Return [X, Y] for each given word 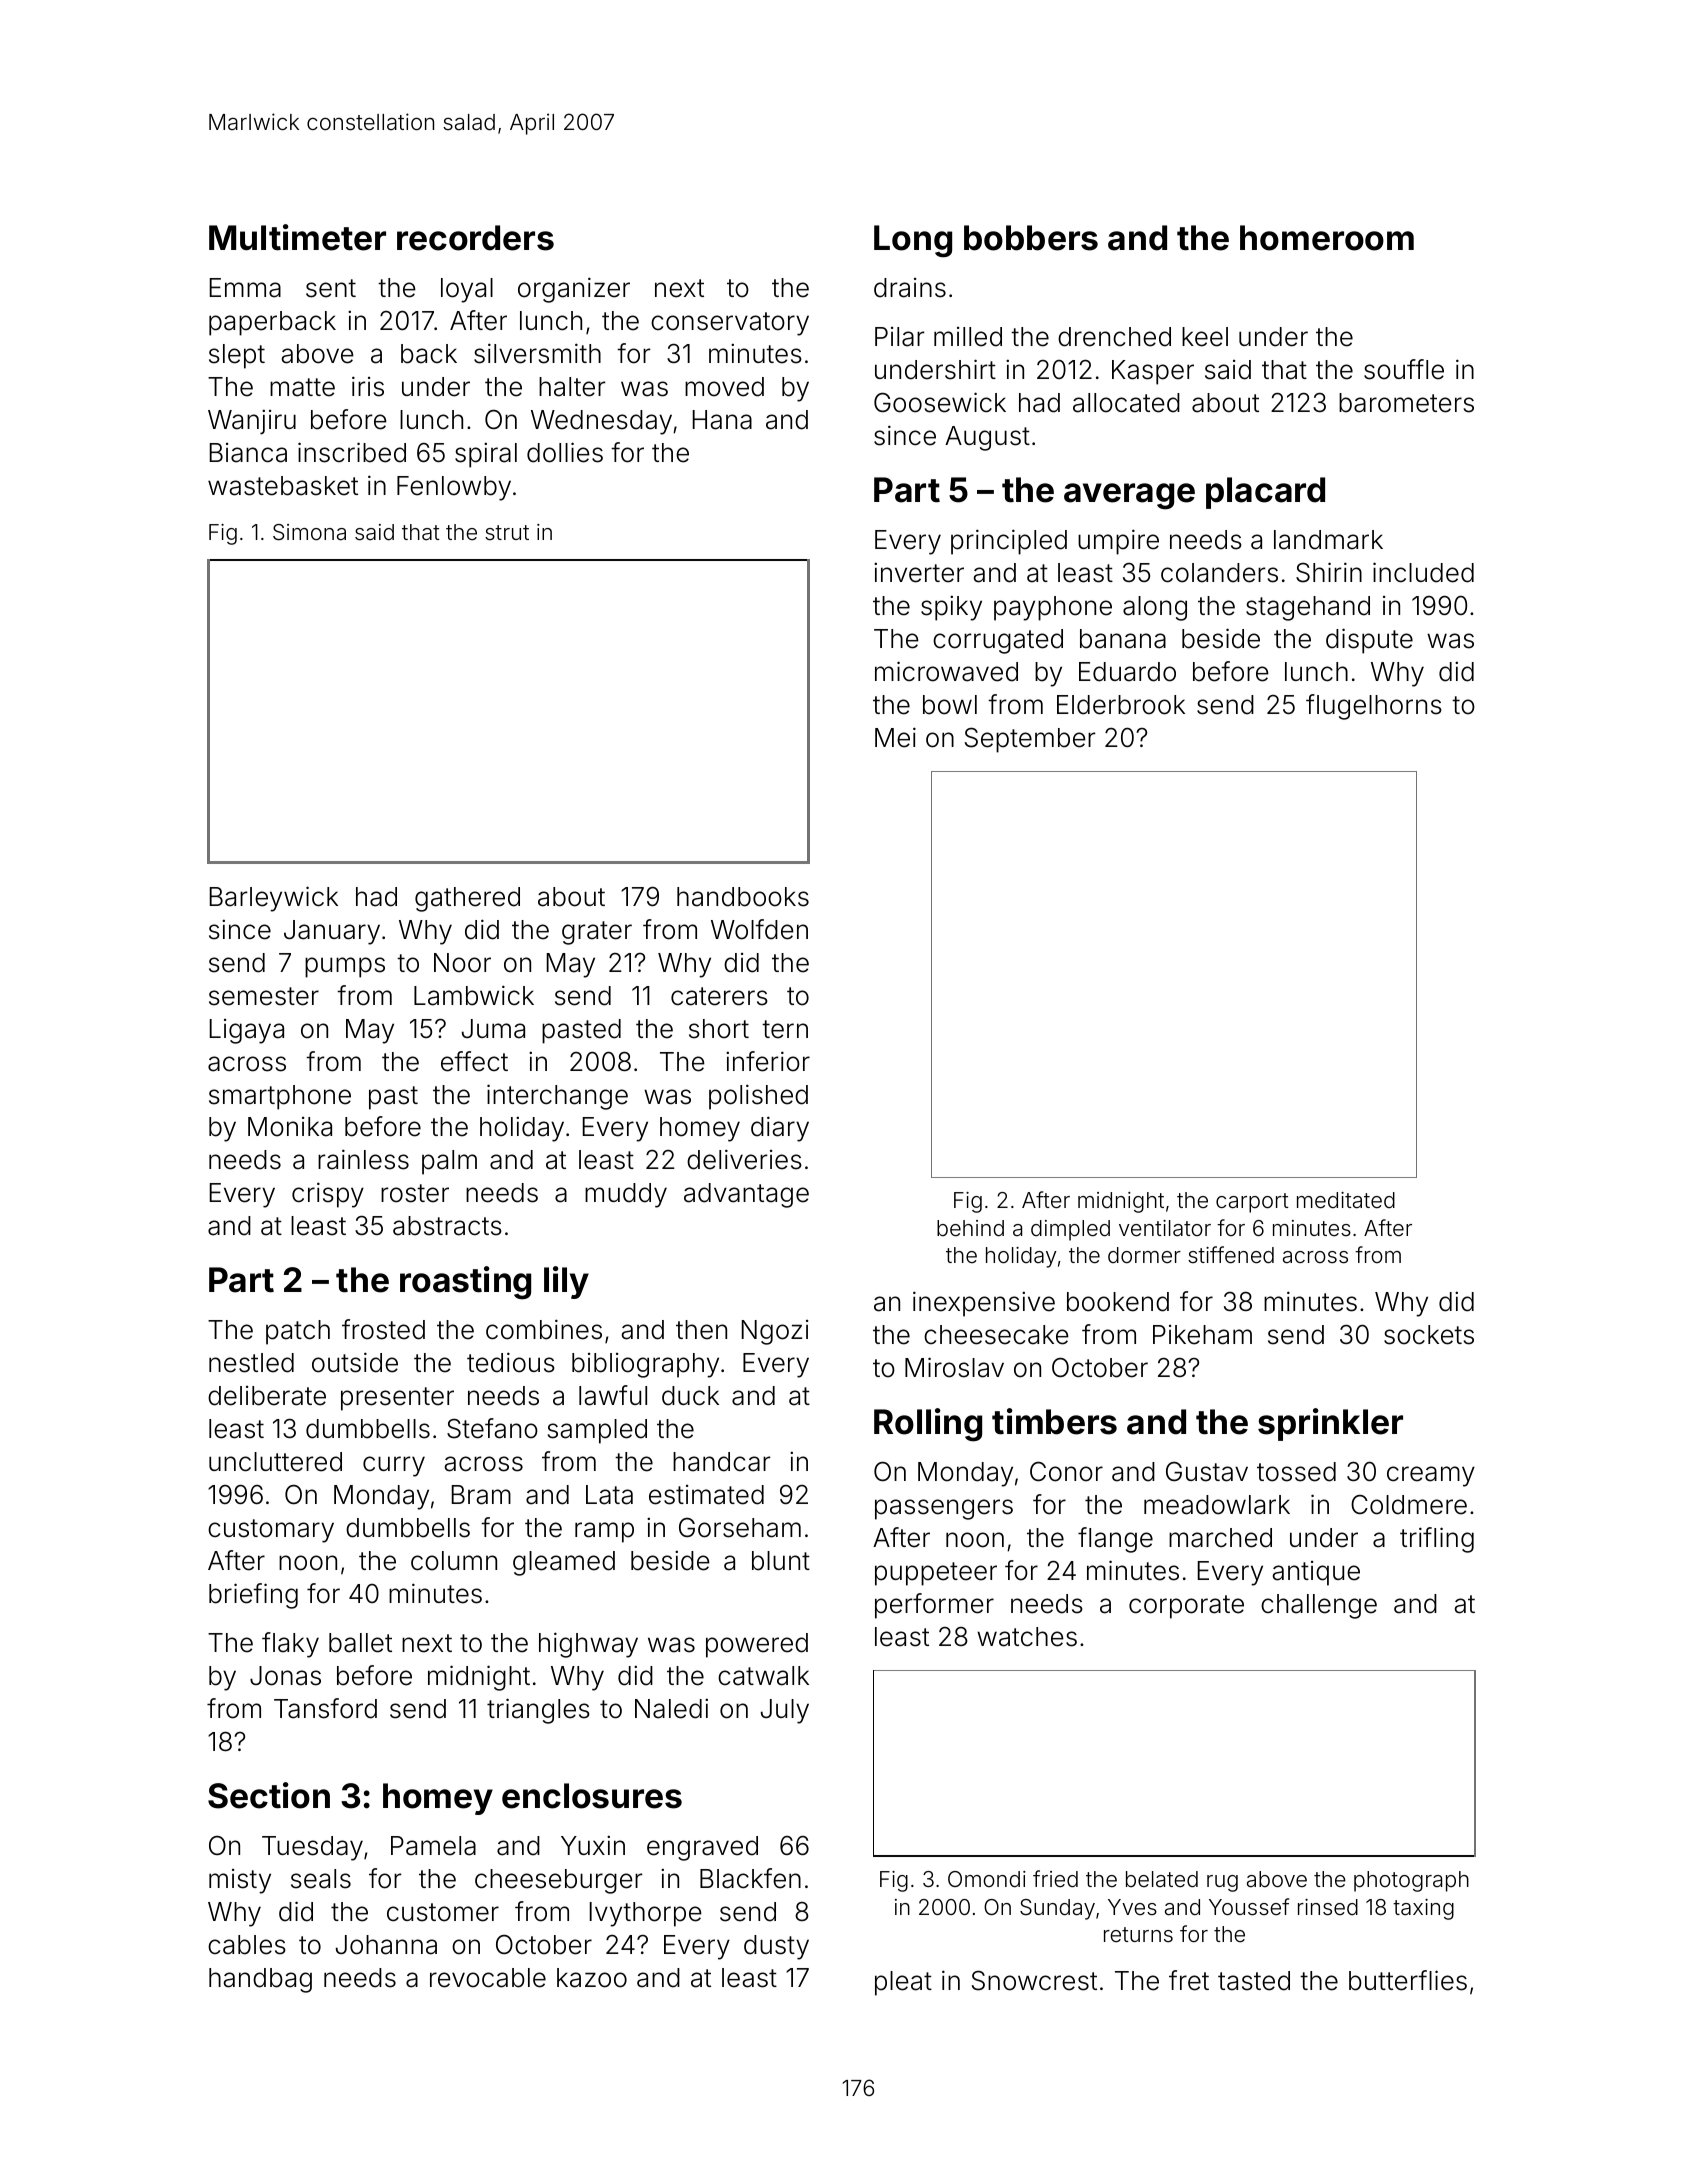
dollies [565, 452]
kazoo [592, 1978]
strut [507, 532]
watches [1027, 1637]
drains [910, 288]
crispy [328, 1195]
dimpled [1070, 1230]
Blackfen [750, 1878]
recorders [475, 238]
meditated [1346, 1200]
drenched [1114, 337]
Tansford [325, 1708]
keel [1205, 337]
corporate [1186, 1607]
